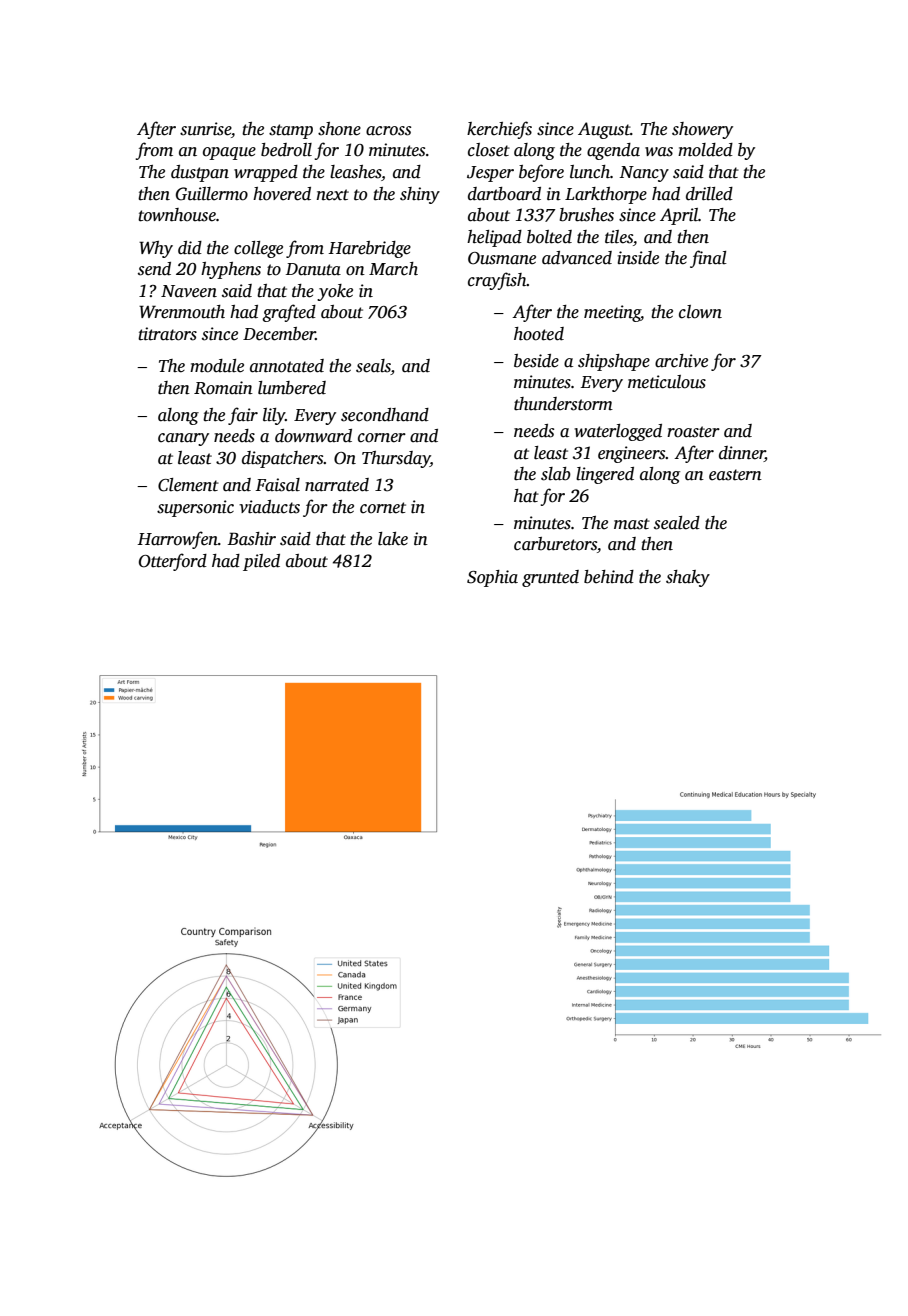 The height and width of the screenshot is (1316, 908). I want to click on sunrise, so click(205, 129).
